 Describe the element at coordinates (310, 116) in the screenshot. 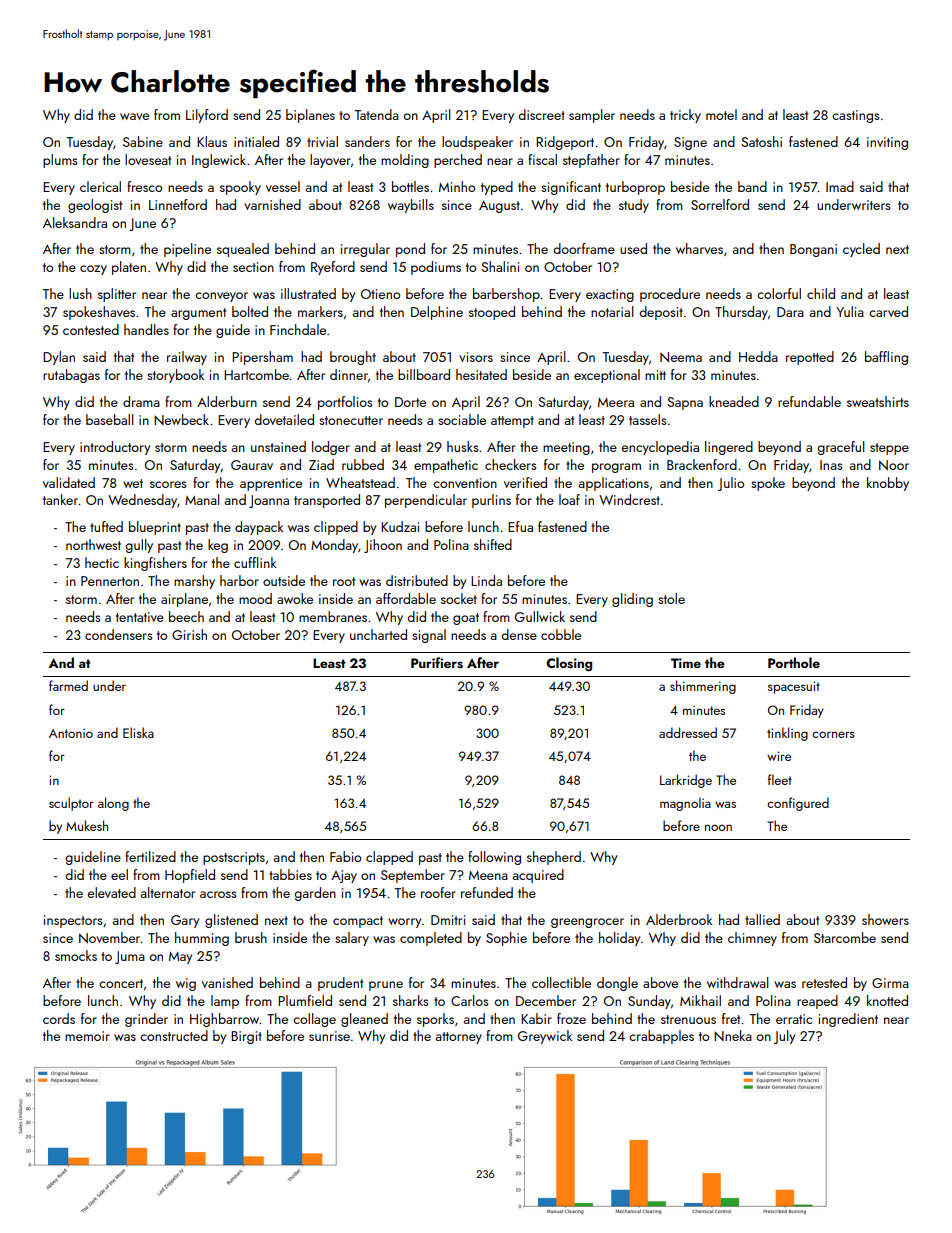

I see `biplanes` at that location.
